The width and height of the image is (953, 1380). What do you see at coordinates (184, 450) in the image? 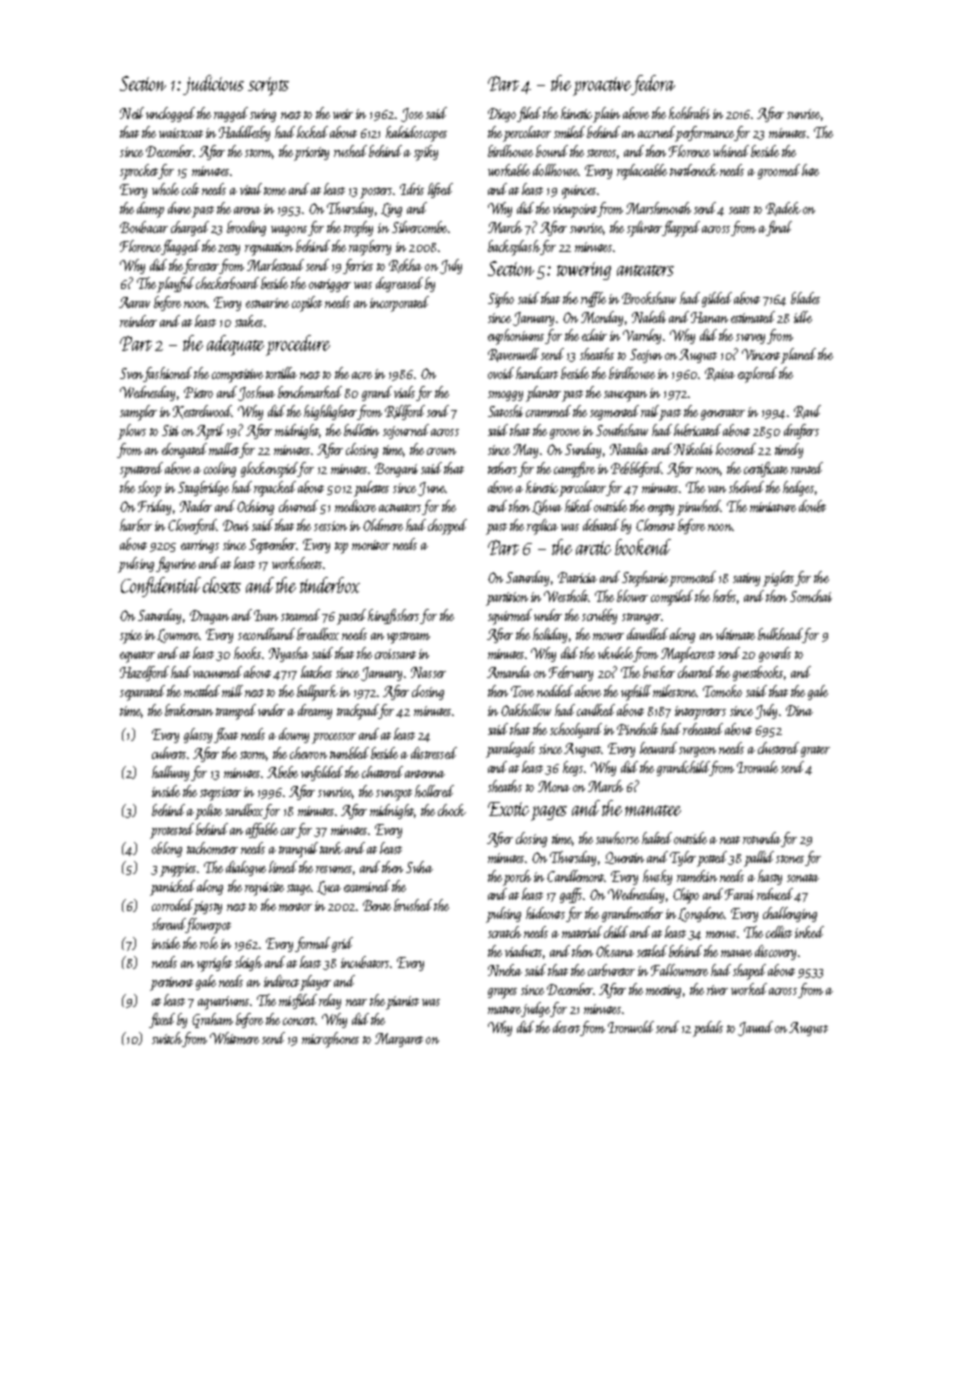
I see `elongated` at bounding box center [184, 450].
